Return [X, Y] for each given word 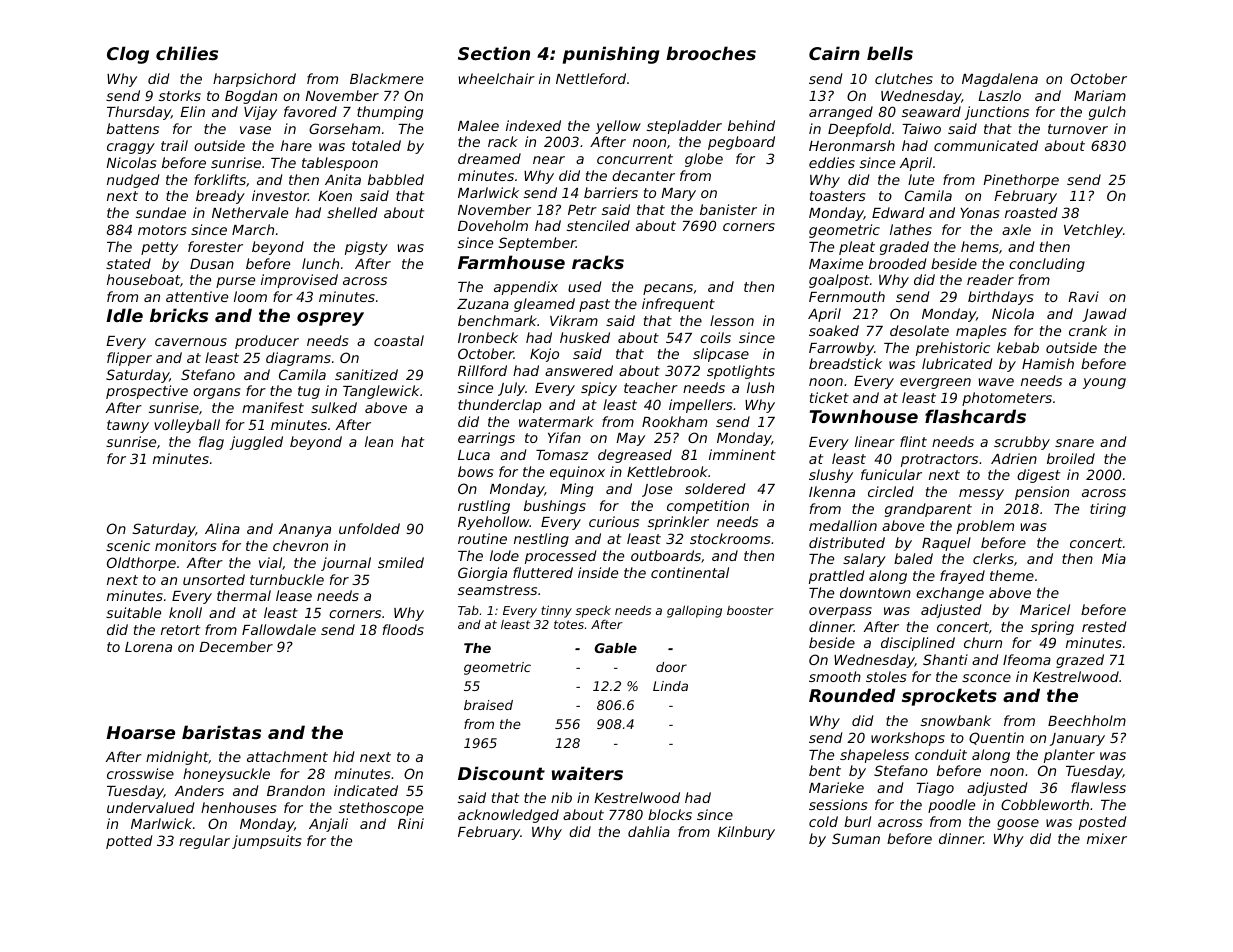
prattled [836, 577]
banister [728, 209]
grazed [1080, 661]
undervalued [150, 807]
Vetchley [1093, 231]
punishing [611, 55]
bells [890, 53]
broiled [1071, 458]
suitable [133, 612]
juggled [256, 443]
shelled [352, 212]
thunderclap [499, 406]
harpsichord [254, 80]
